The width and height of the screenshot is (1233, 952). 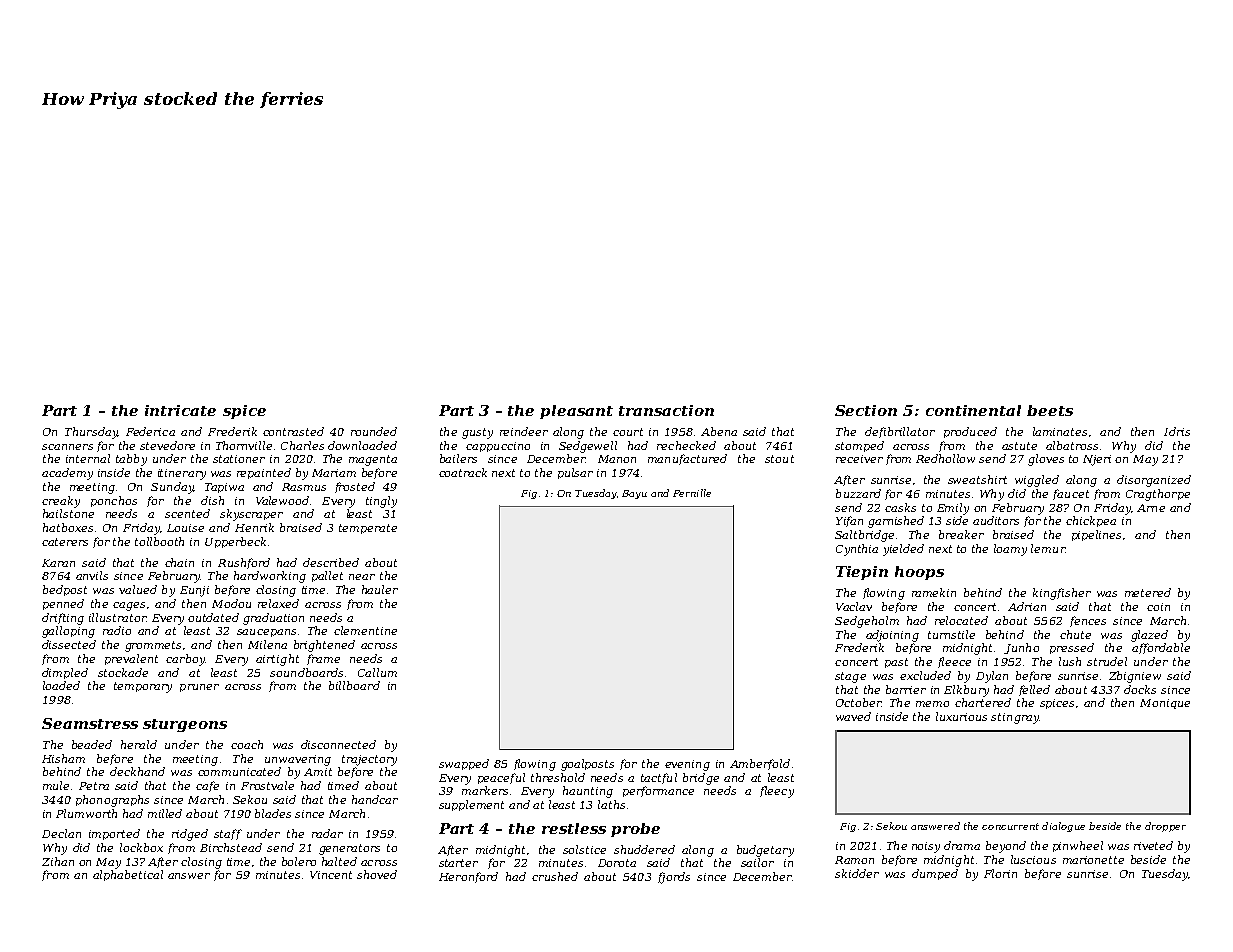 What do you see at coordinates (331, 875) in the screenshot?
I see `Vincent` at bounding box center [331, 875].
